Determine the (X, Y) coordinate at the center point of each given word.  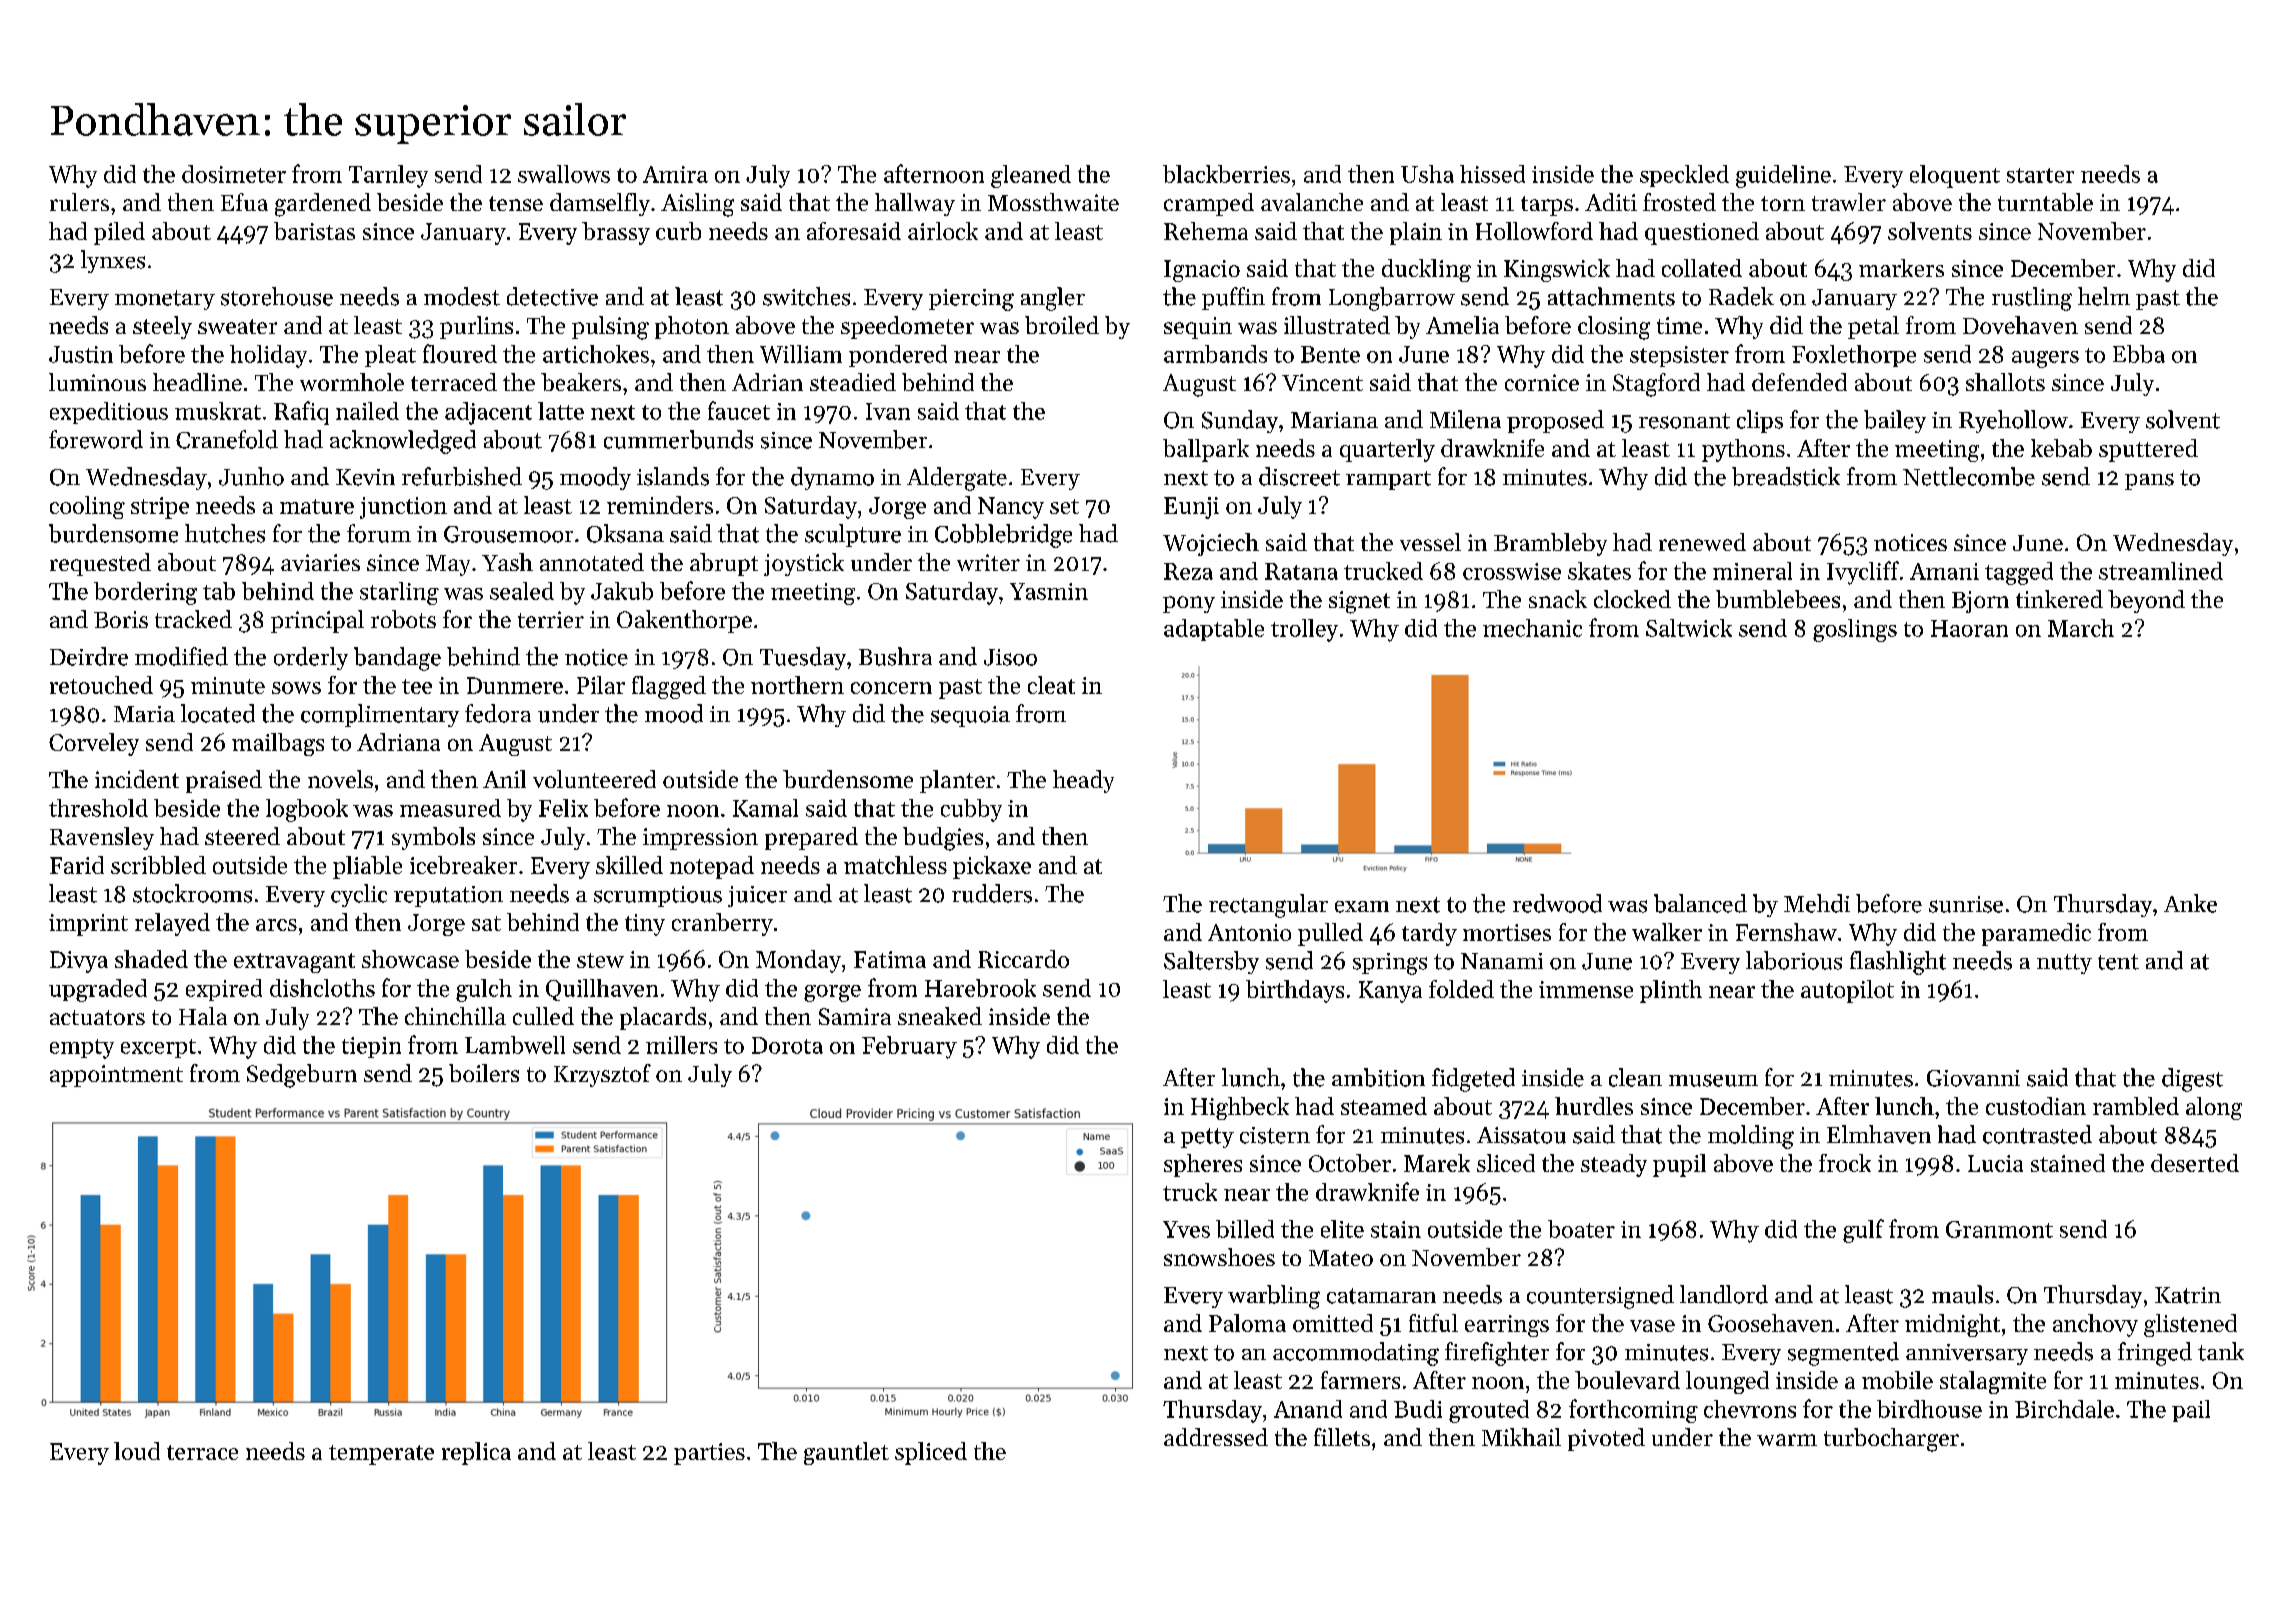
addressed (1216, 1437)
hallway (915, 204)
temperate (381, 1455)
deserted (2195, 1163)
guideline (1783, 176)
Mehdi (1817, 903)
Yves (1186, 1229)
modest (462, 296)
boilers (484, 1073)
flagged (669, 687)
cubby (971, 810)
